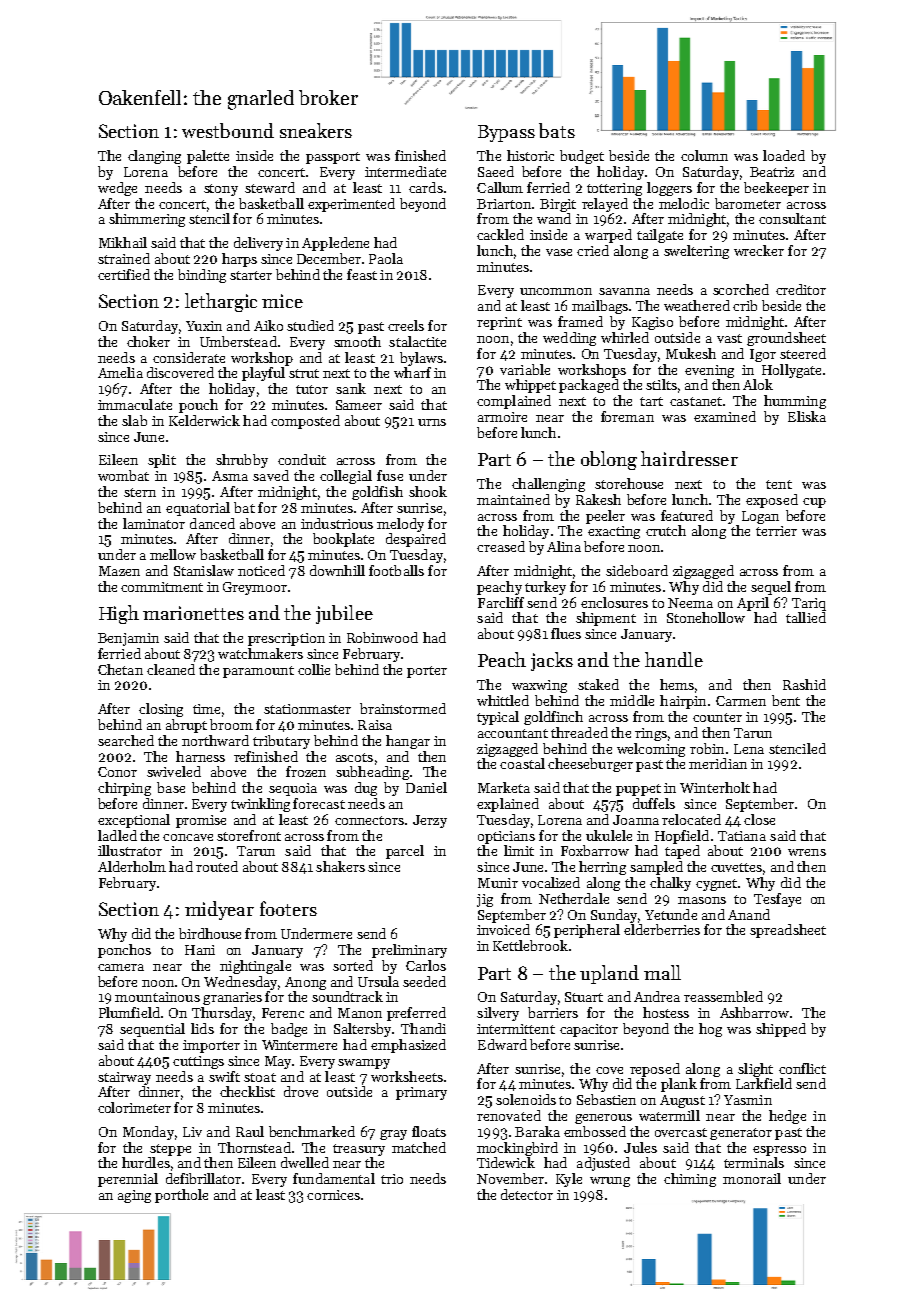  I want to click on fuse, so click(390, 475).
